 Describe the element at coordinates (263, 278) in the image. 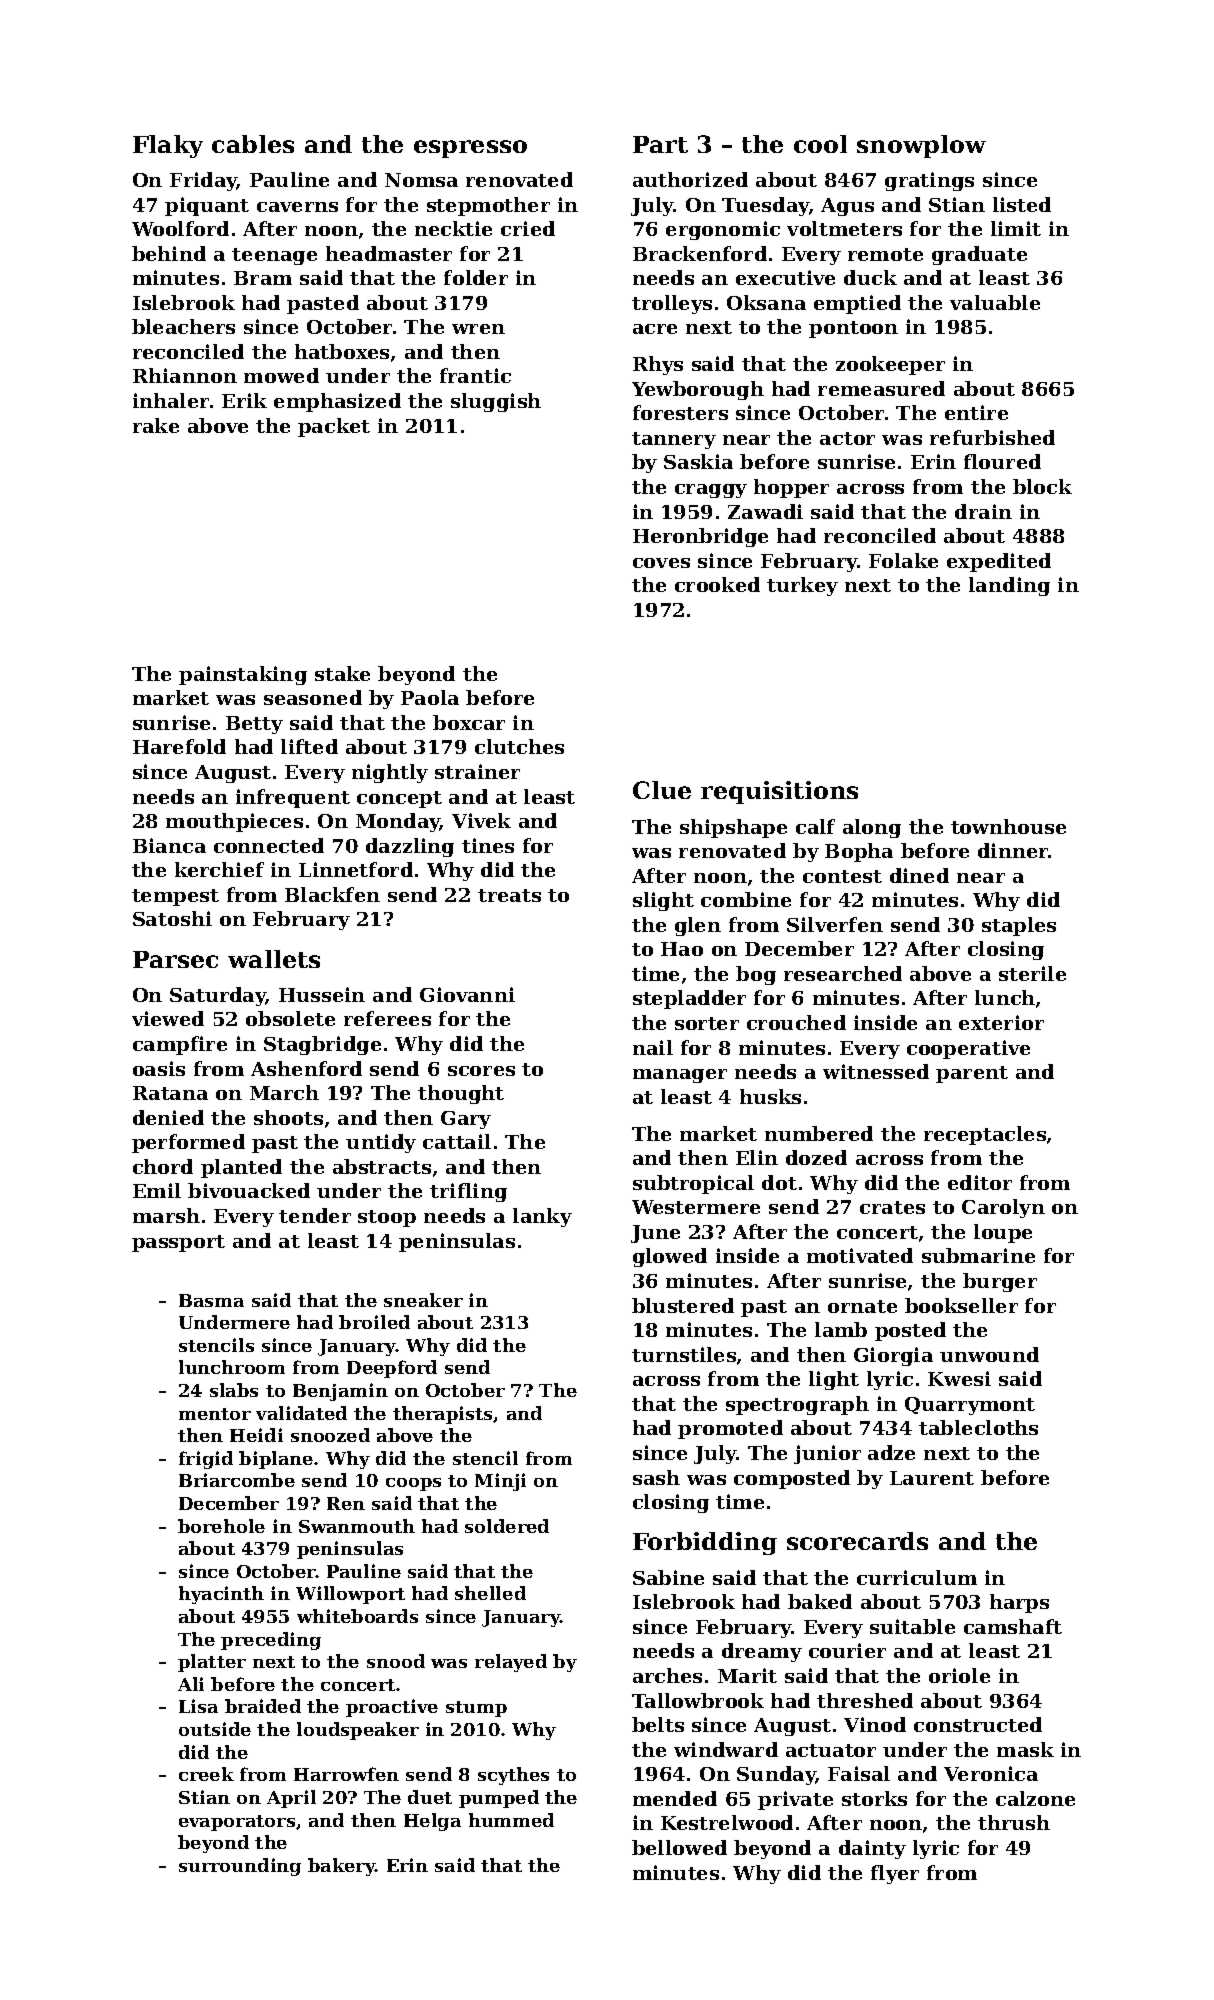

I see `Bram` at that location.
